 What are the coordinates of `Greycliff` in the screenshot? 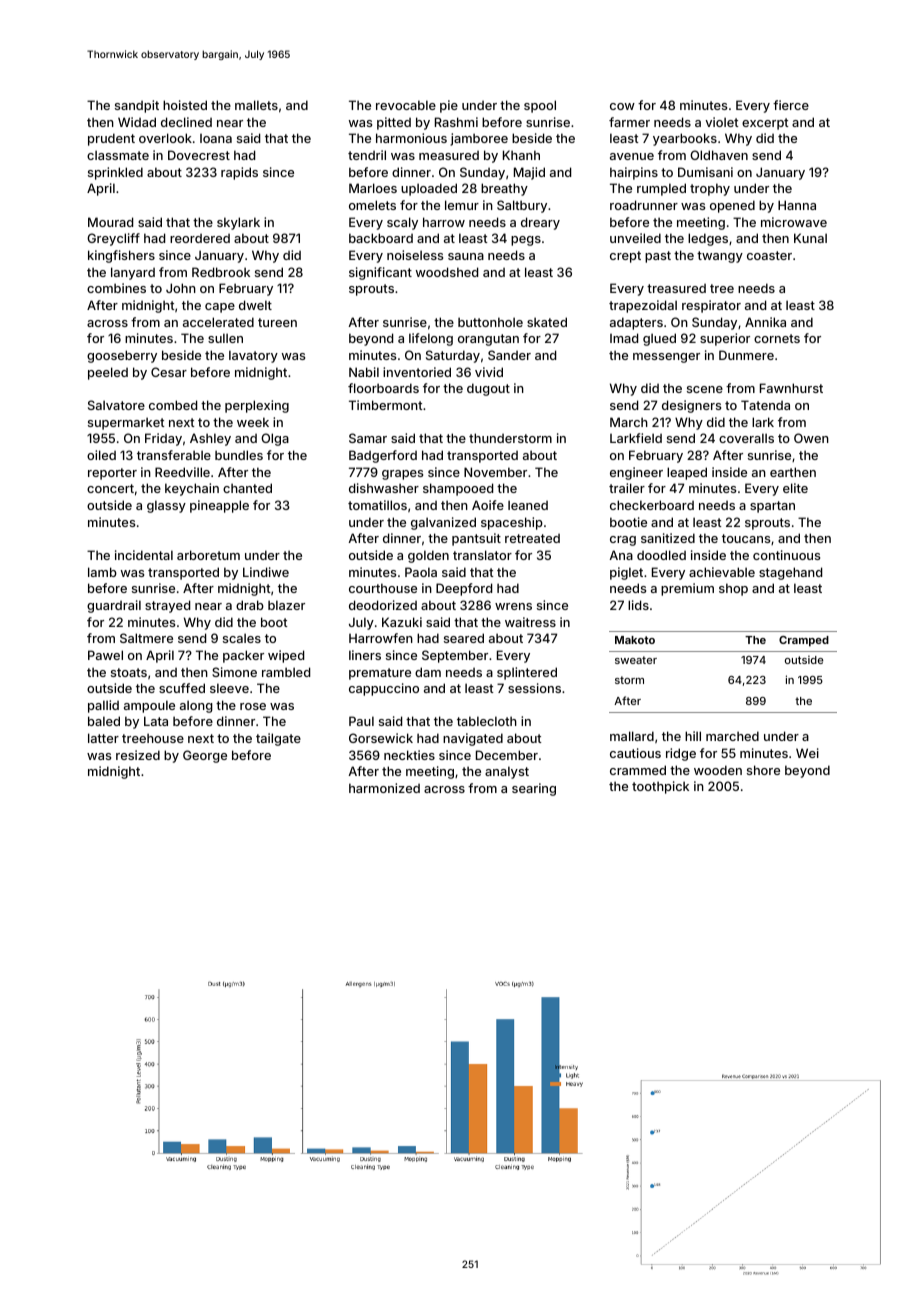 It's located at (113, 239).
